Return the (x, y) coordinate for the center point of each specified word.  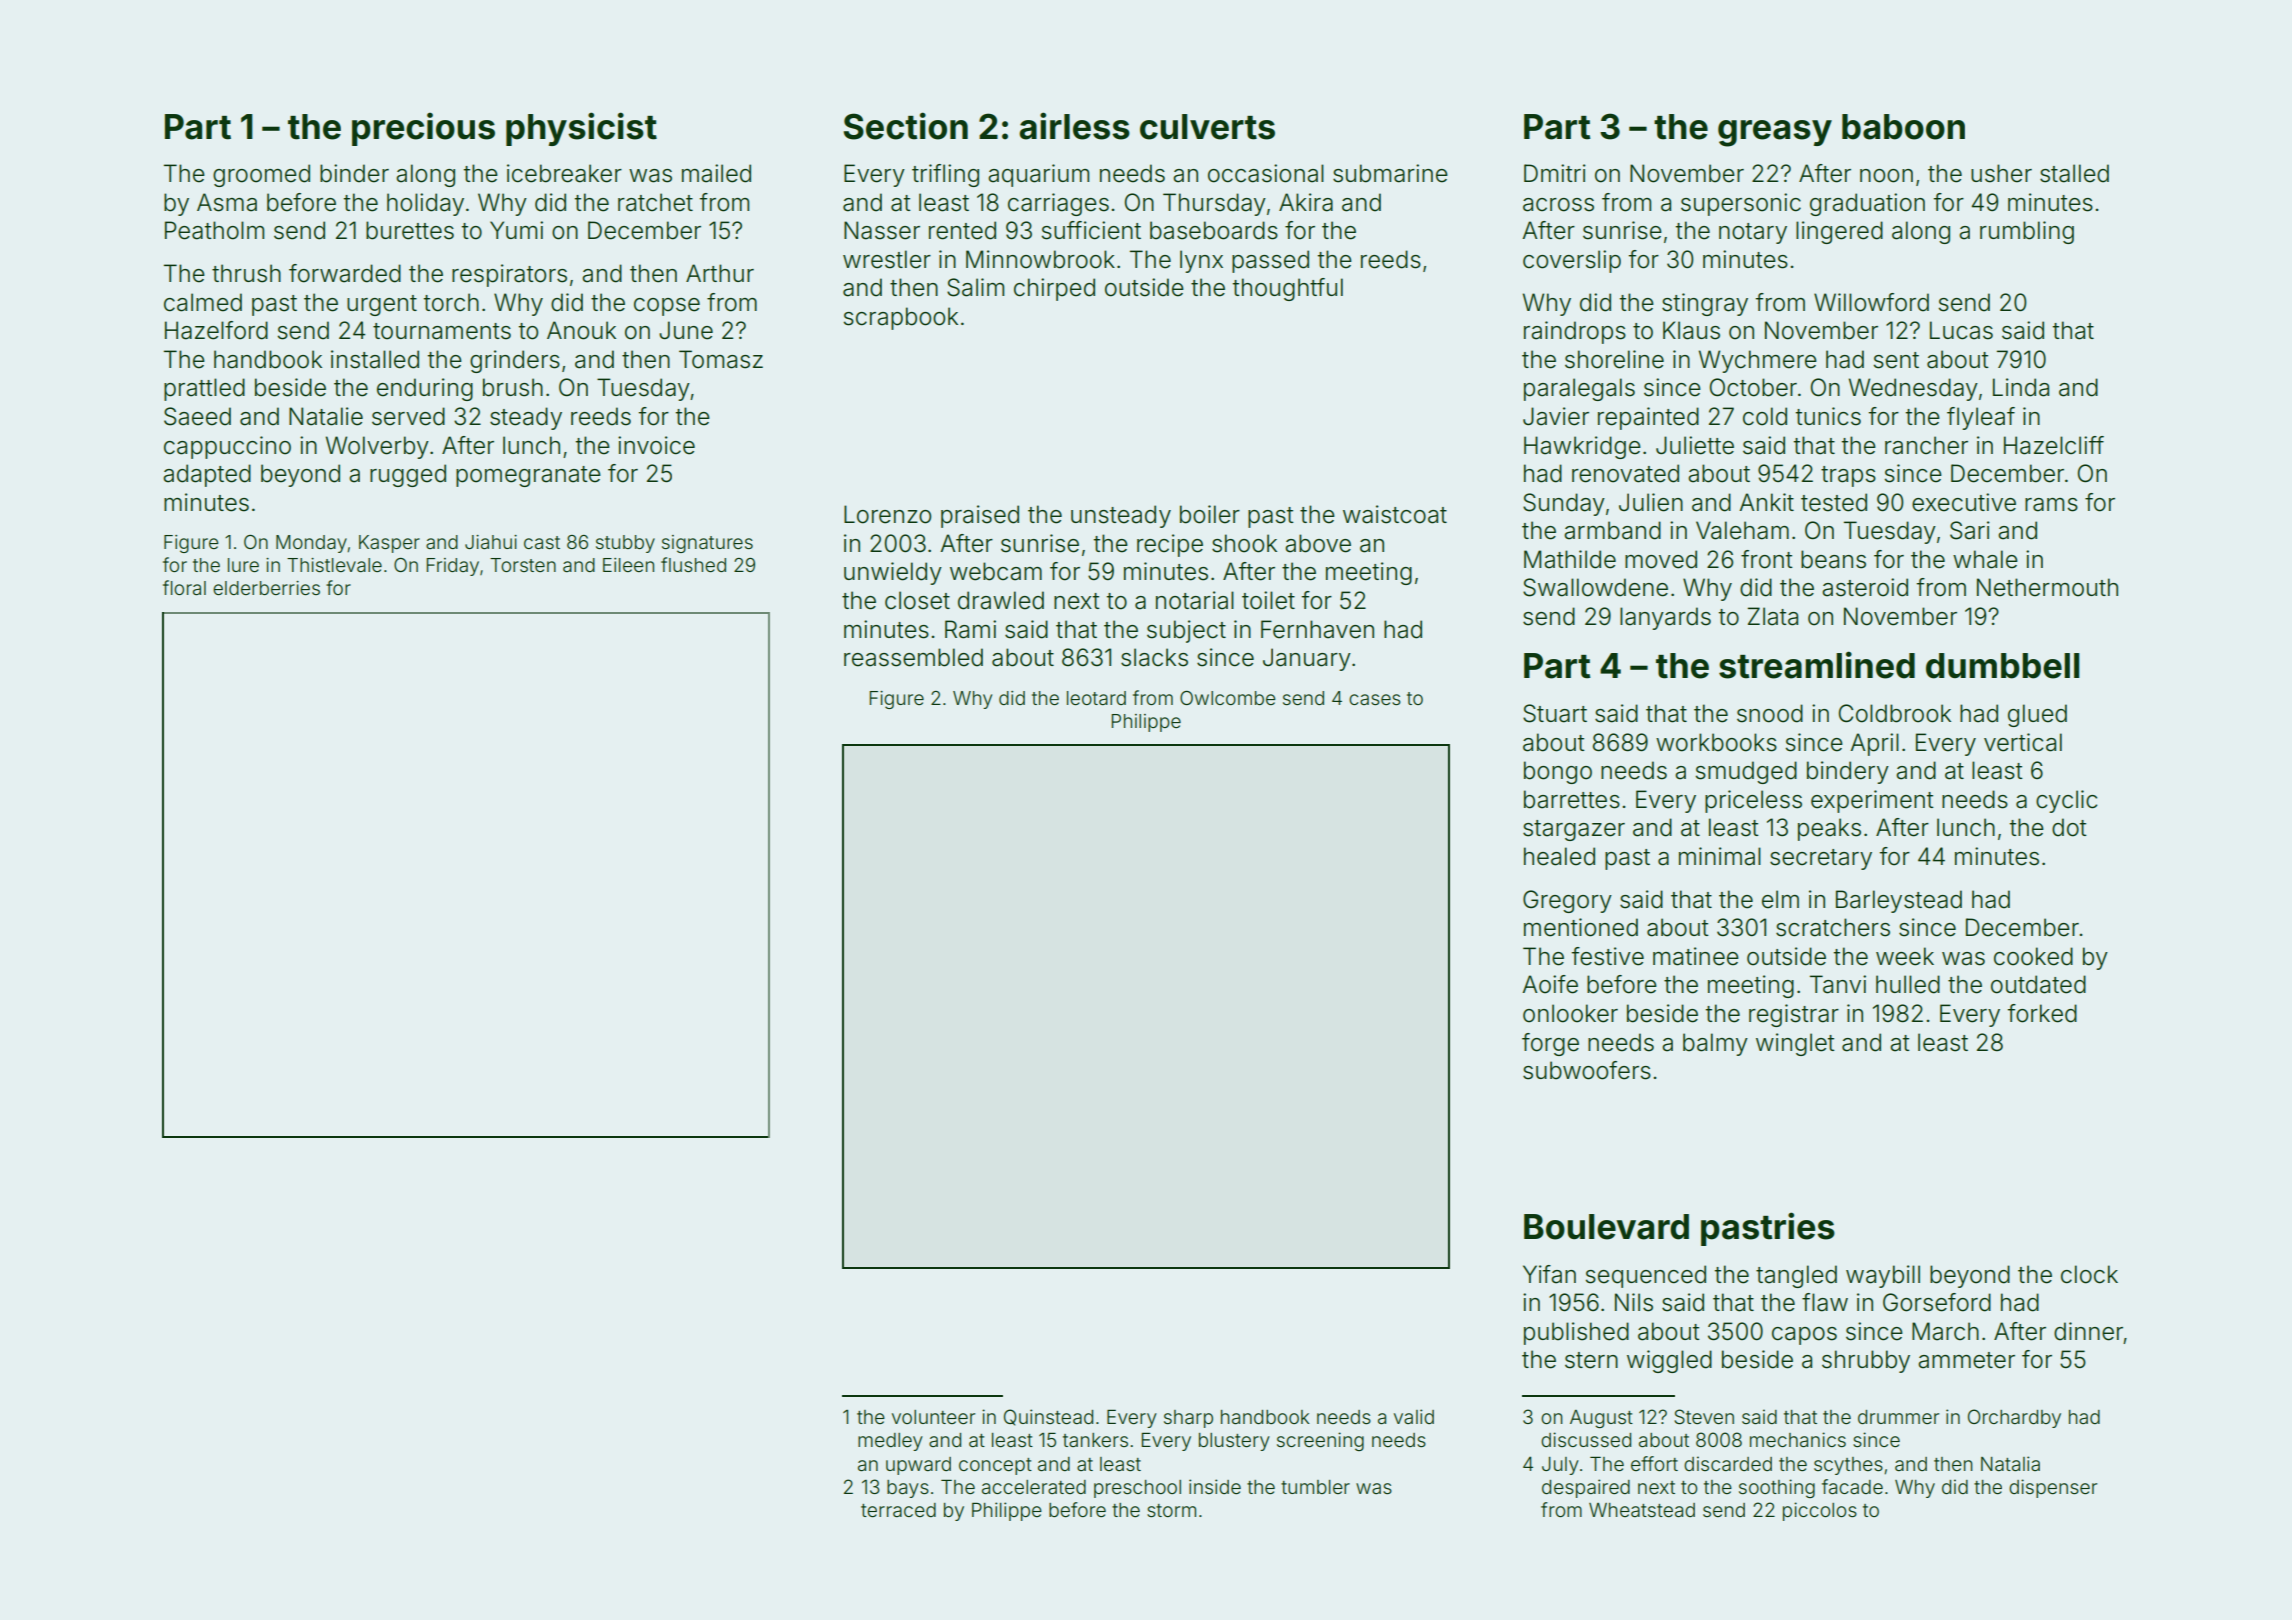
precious (423, 129)
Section (906, 126)
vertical (2023, 742)
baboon (1903, 127)
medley (890, 1442)
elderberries (266, 588)
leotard (1096, 698)
